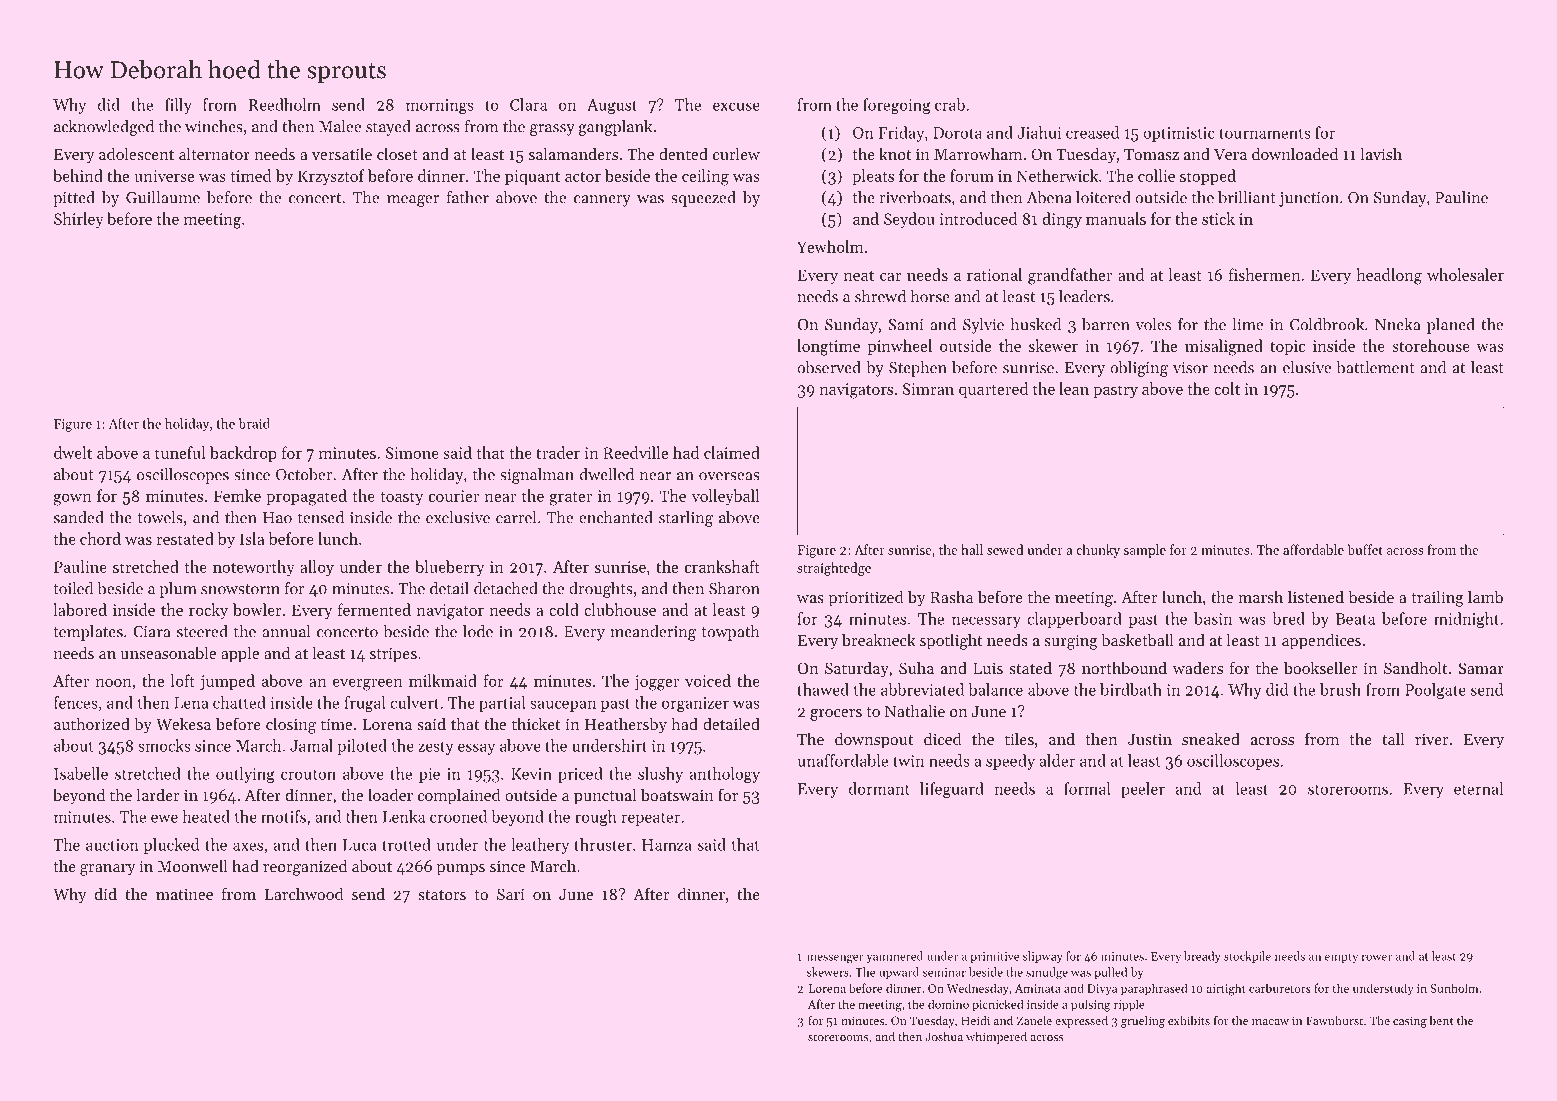 The height and width of the image is (1101, 1557). I want to click on alder, so click(1057, 760).
